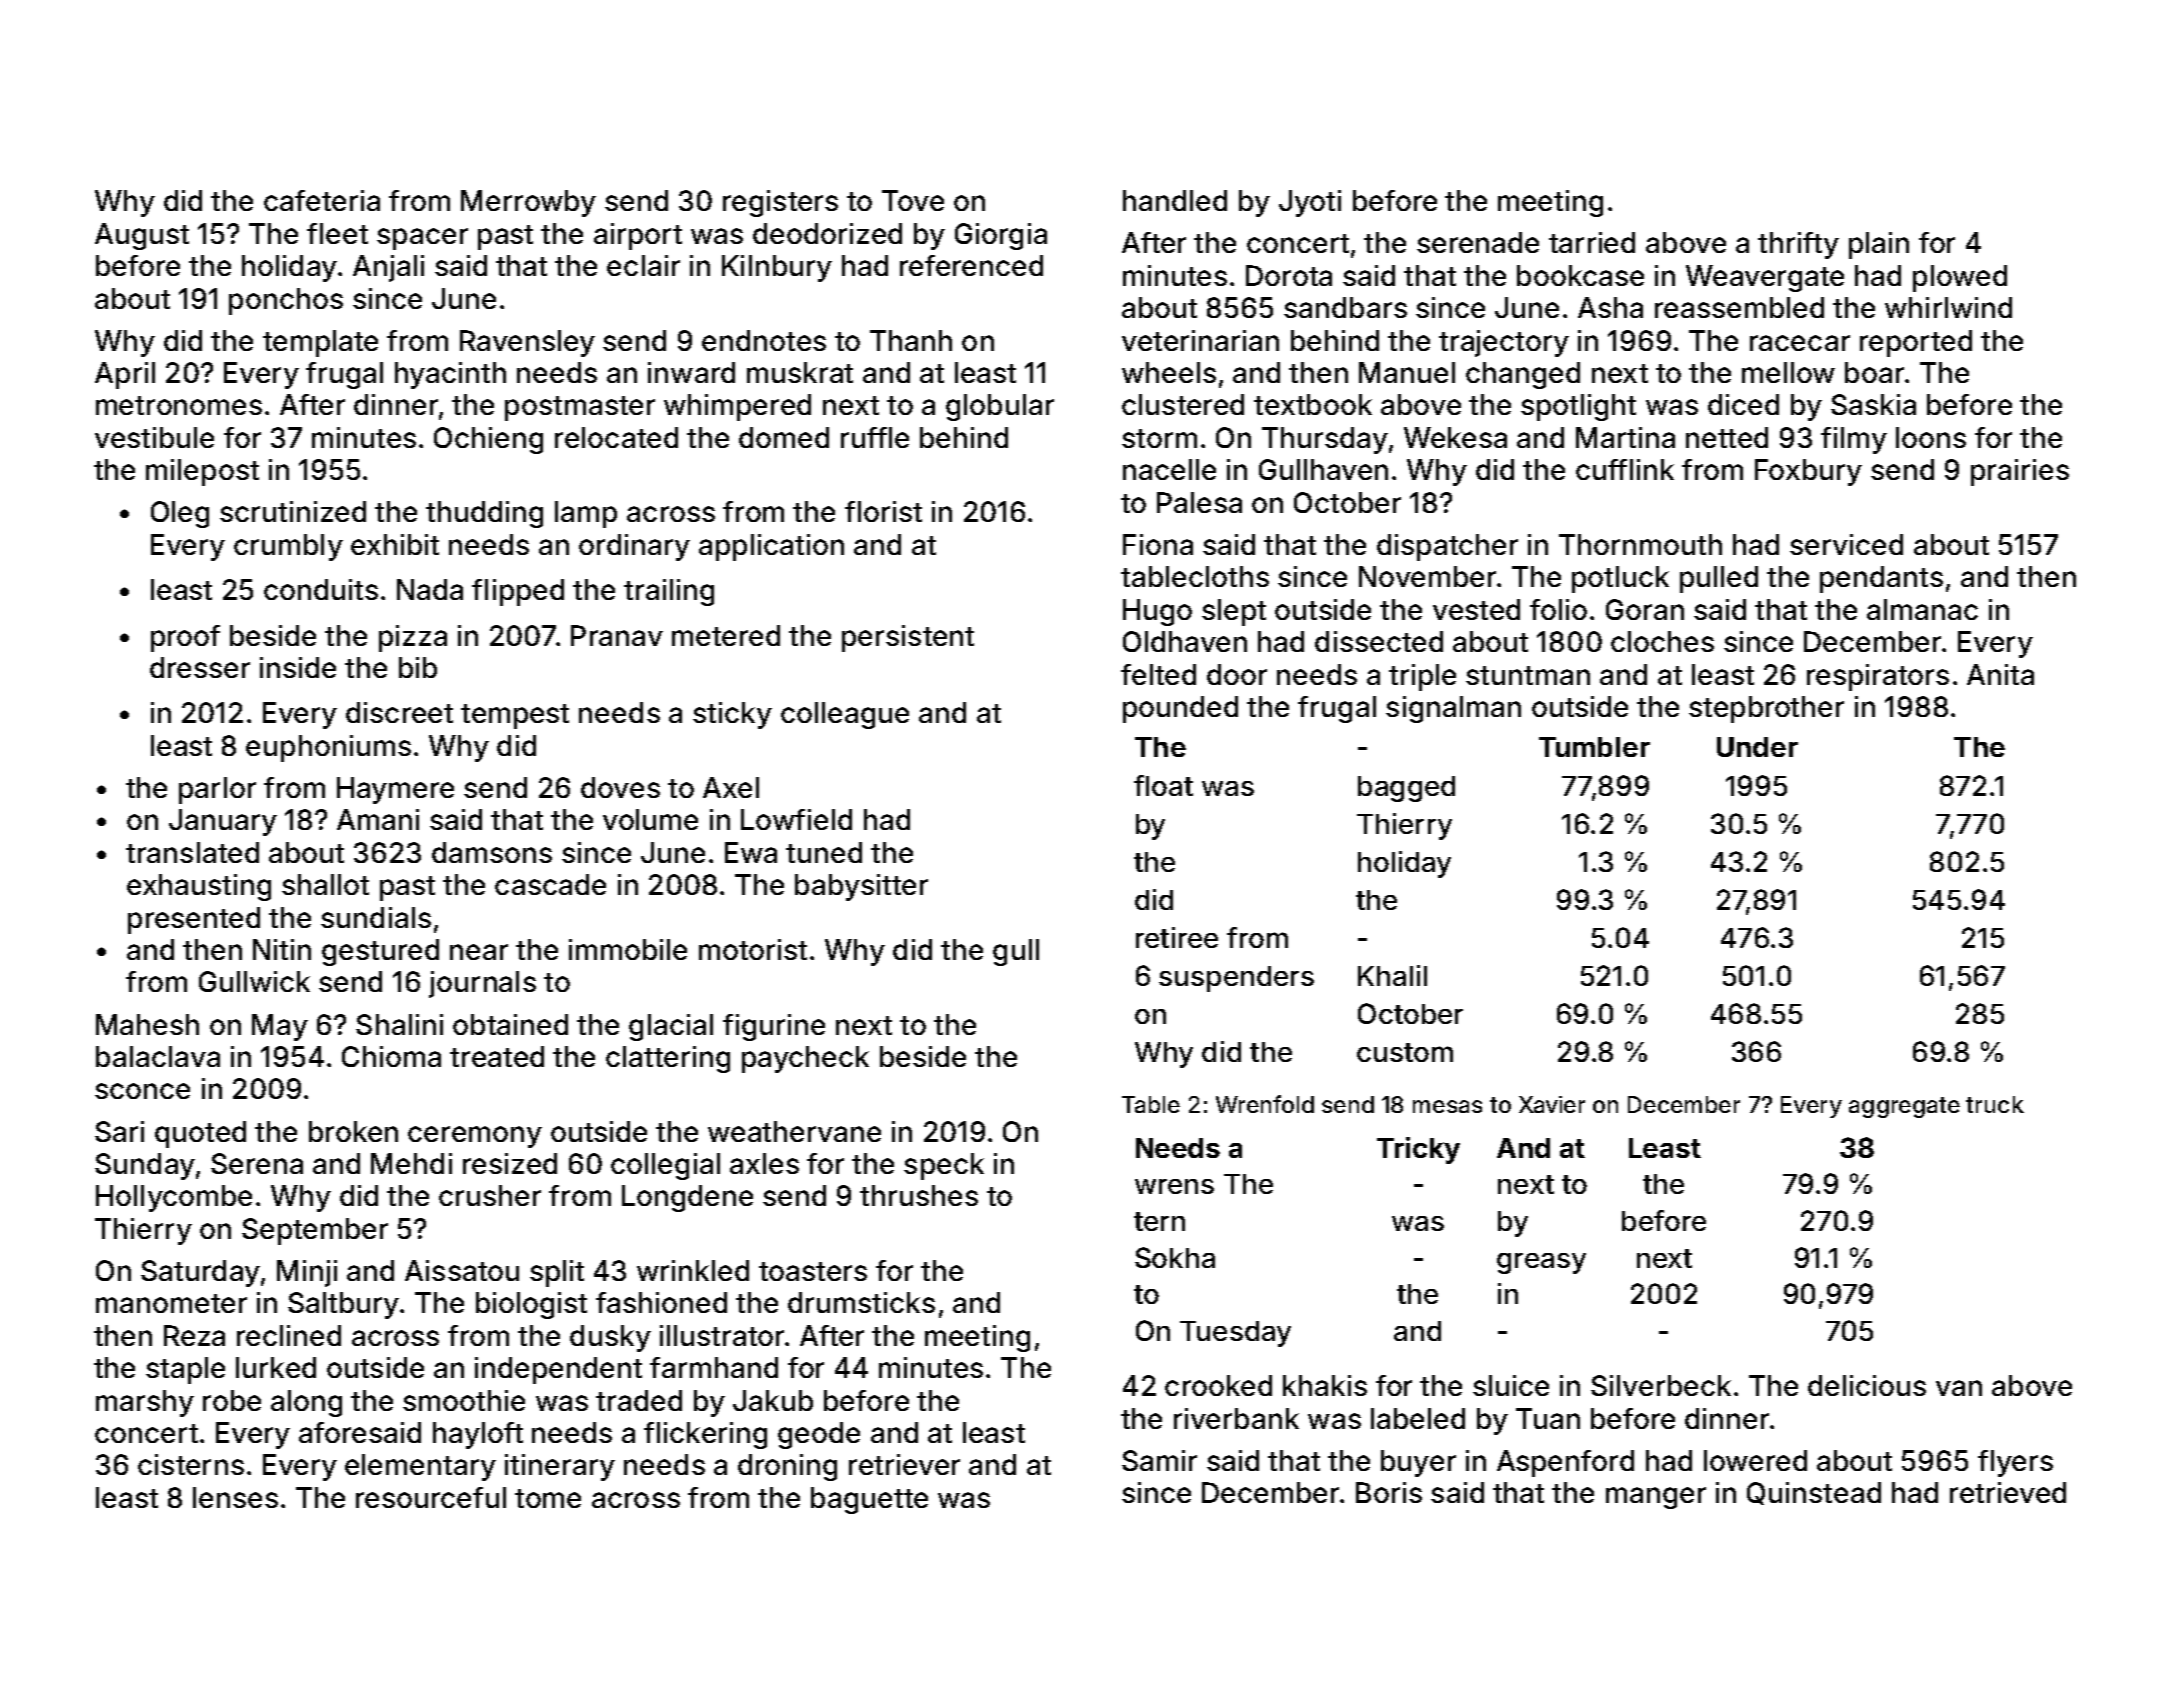 The height and width of the screenshot is (1683, 2178). Describe the element at coordinates (200, 667) in the screenshot. I see `dresser` at that location.
